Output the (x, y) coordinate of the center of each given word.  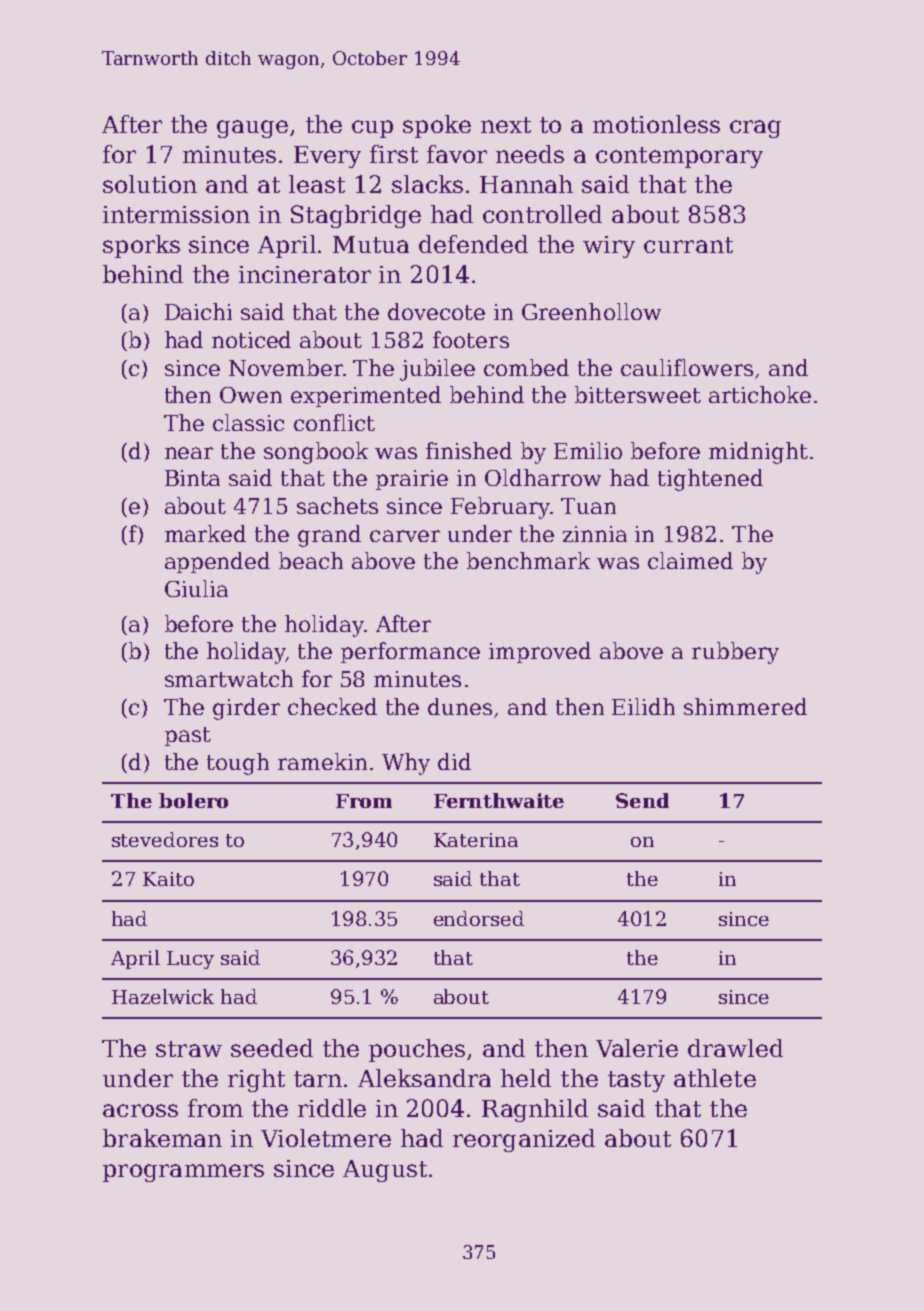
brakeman (162, 1138)
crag (755, 129)
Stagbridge (356, 216)
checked (332, 706)
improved (540, 652)
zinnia (595, 534)
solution (150, 184)
